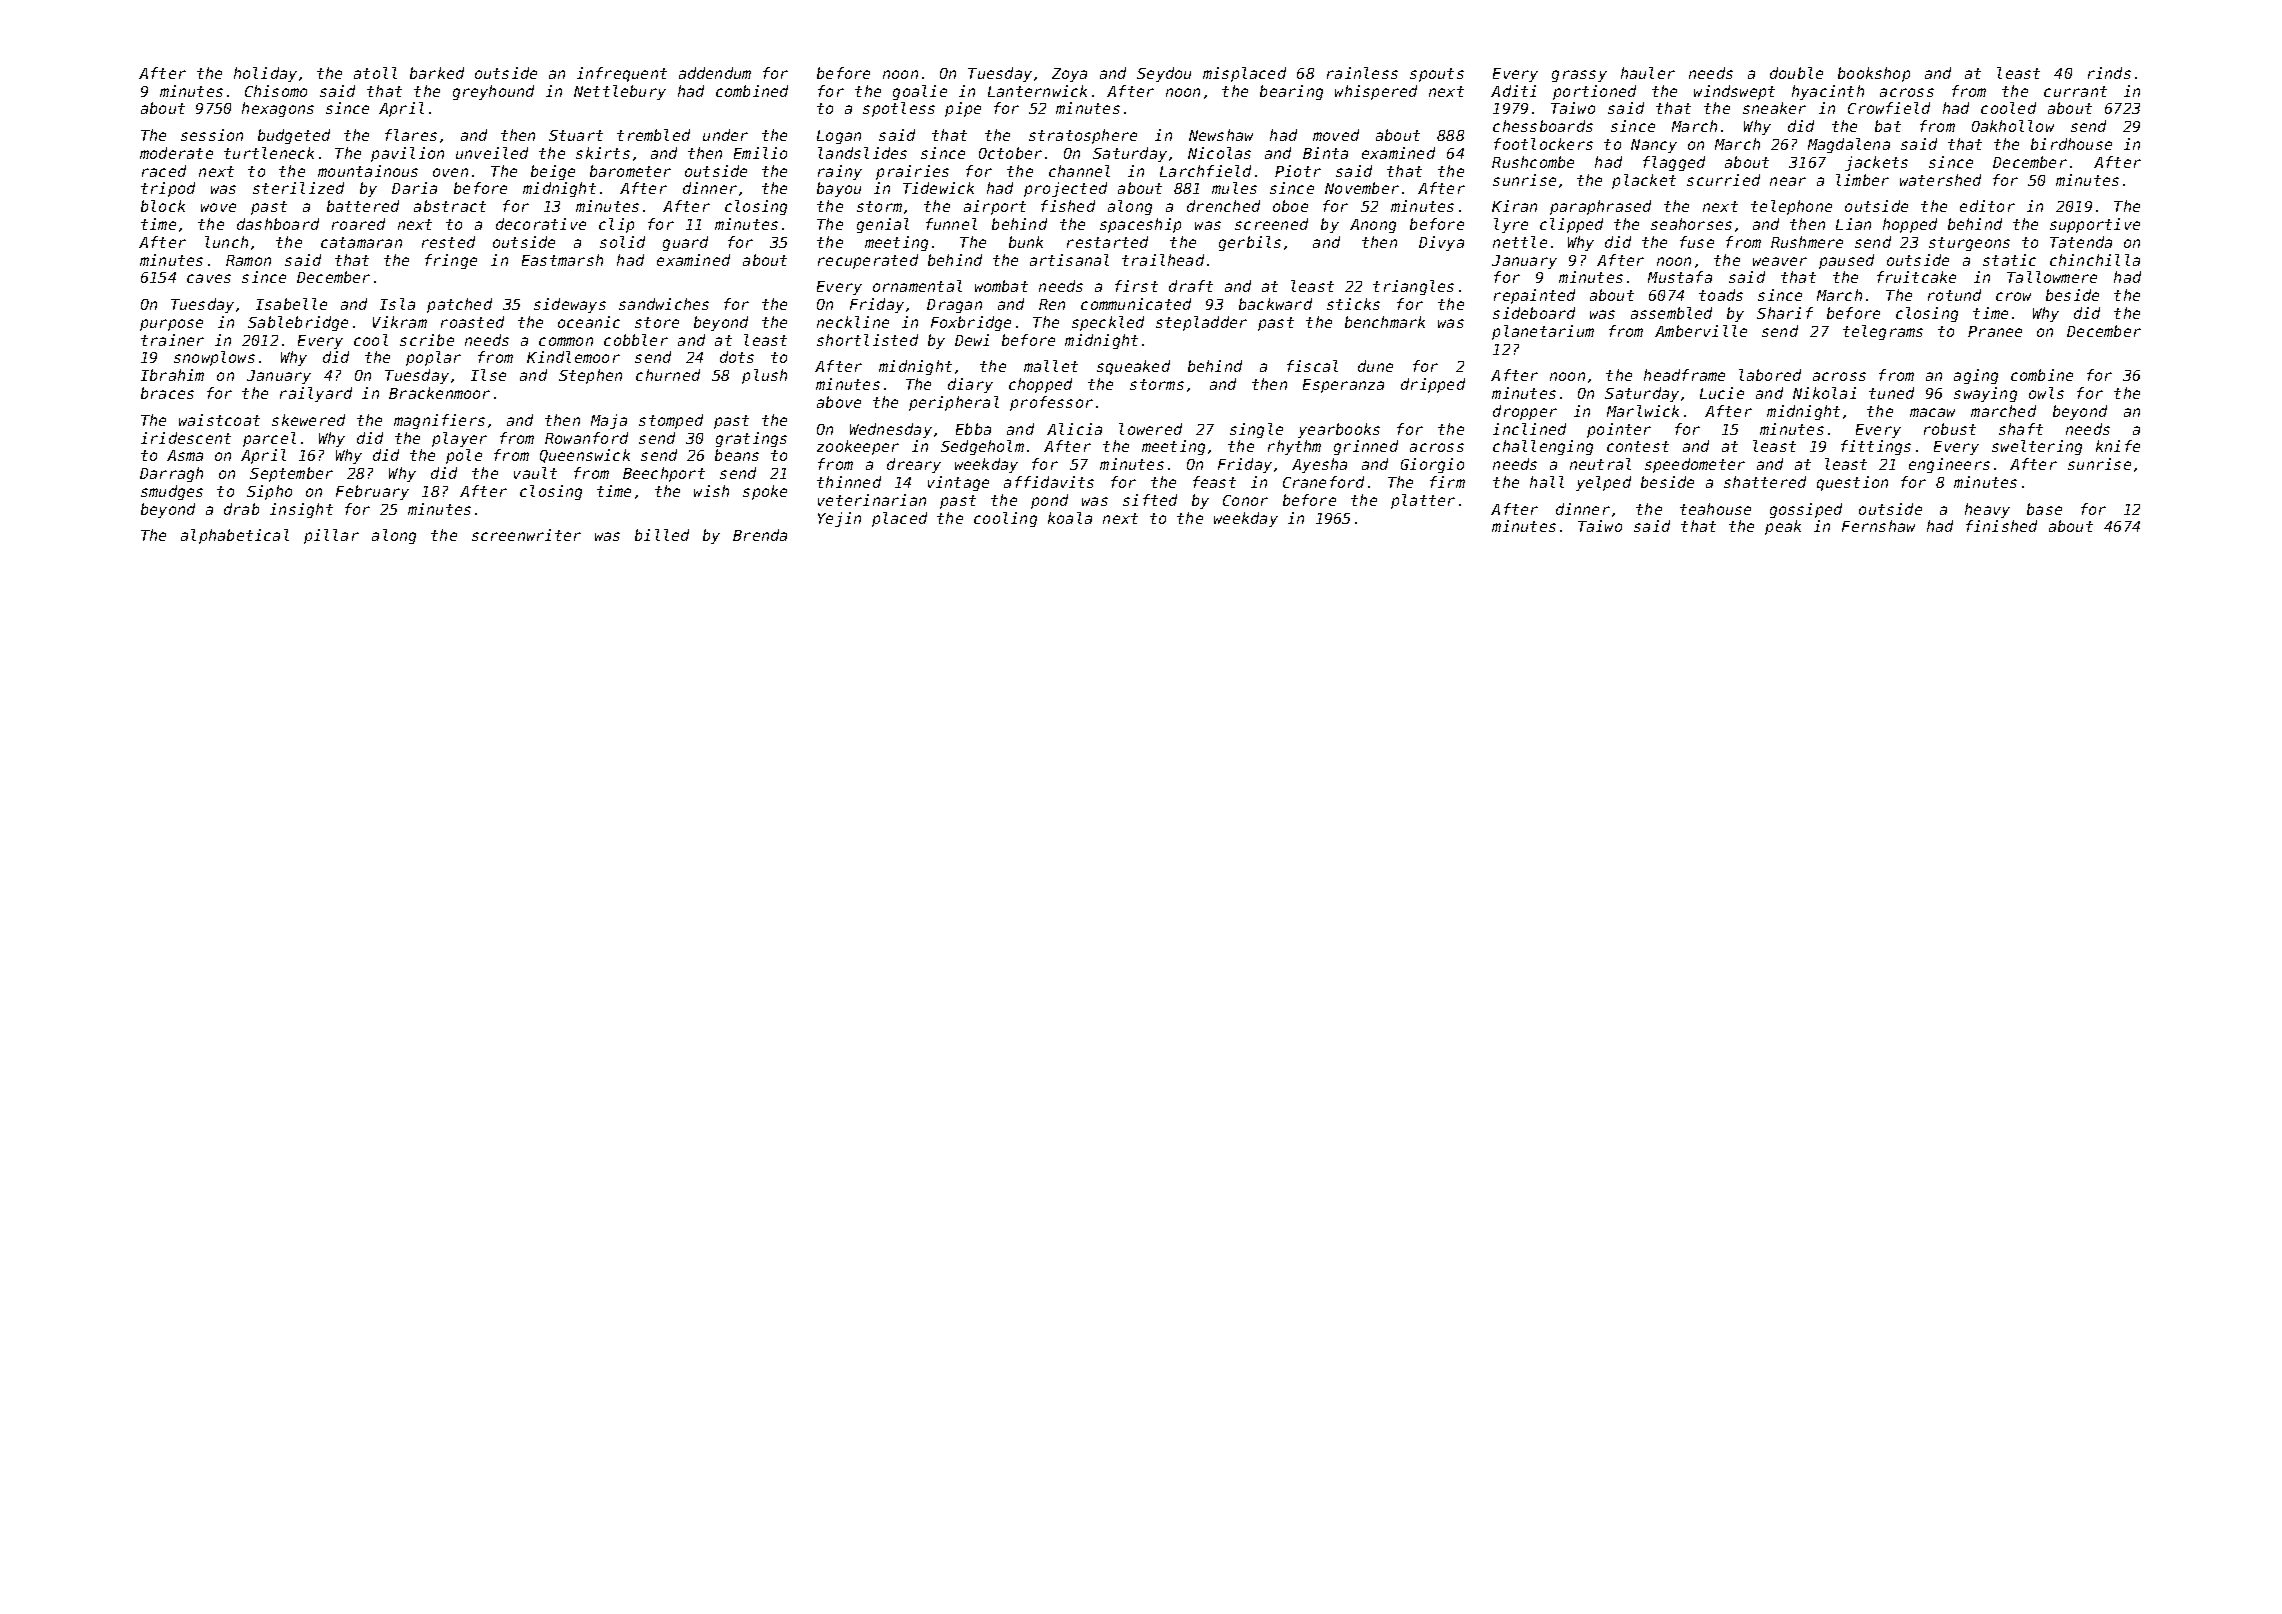  Describe the element at coordinates (2037, 447) in the screenshot. I see `sweltering` at that location.
